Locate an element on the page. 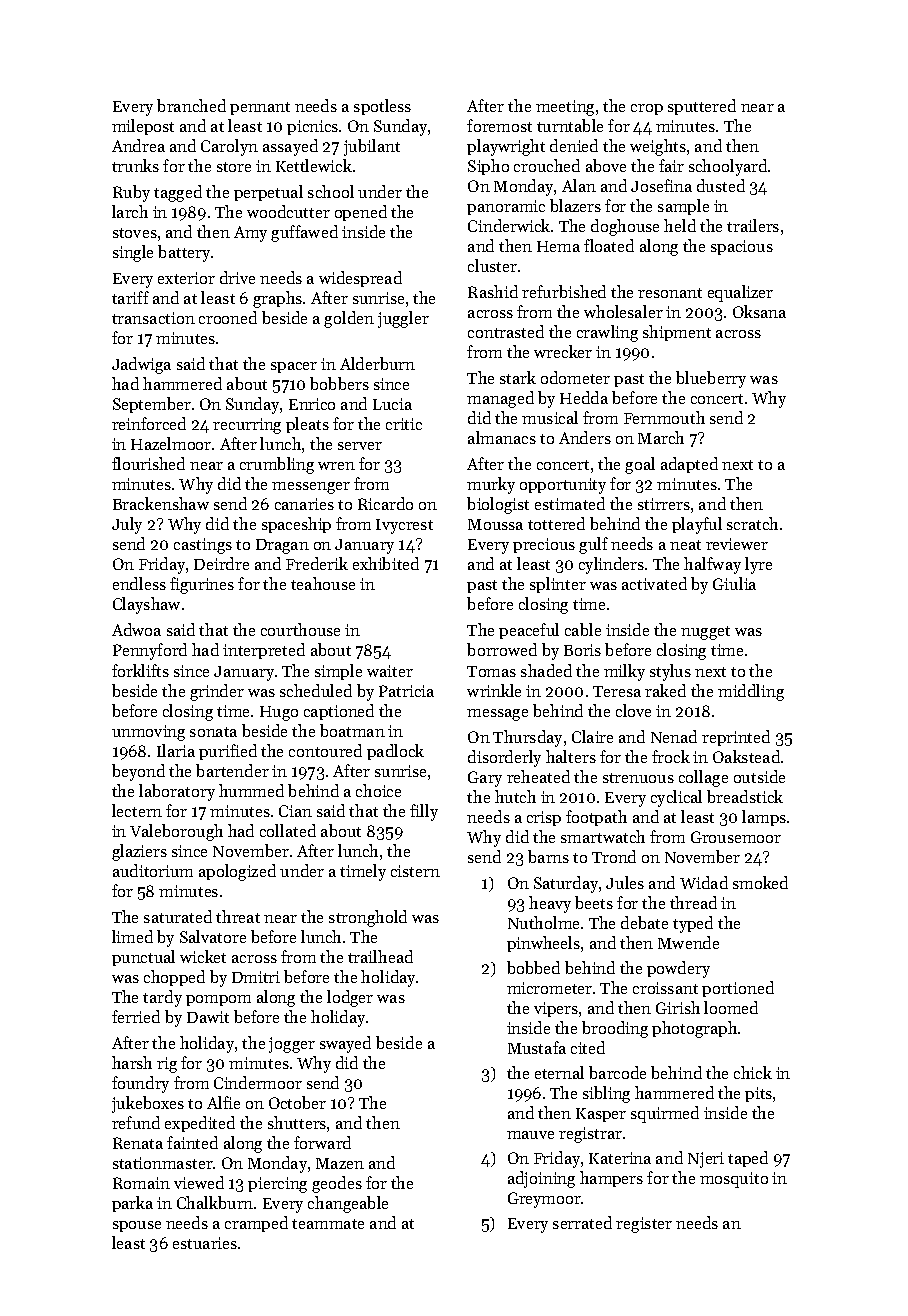 The height and width of the page is (1316, 908). Oksana is located at coordinates (759, 311).
